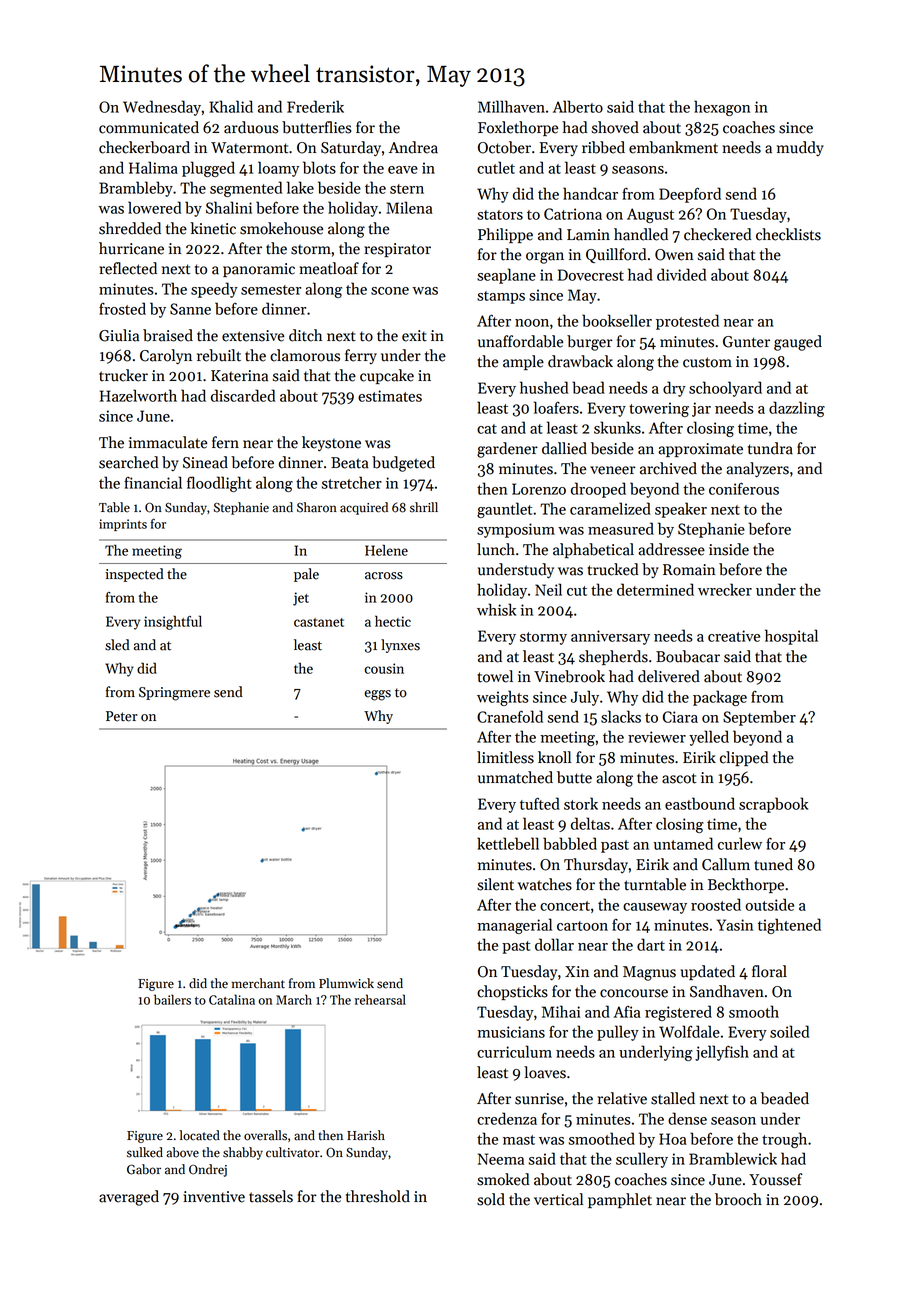  What do you see at coordinates (518, 128) in the screenshot?
I see `Foxlethorpe` at bounding box center [518, 128].
